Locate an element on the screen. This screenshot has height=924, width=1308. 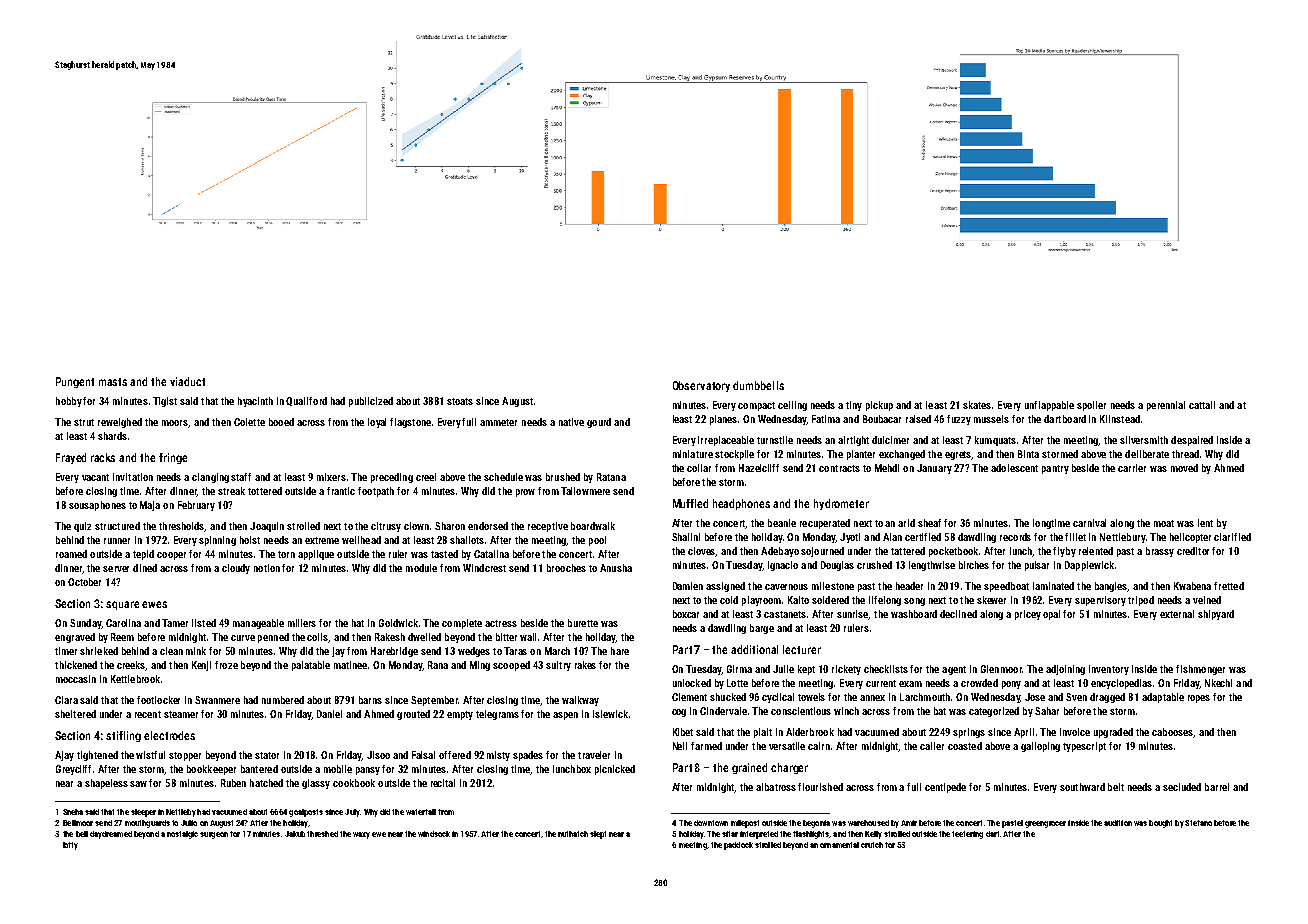
palatable is located at coordinates (311, 666).
